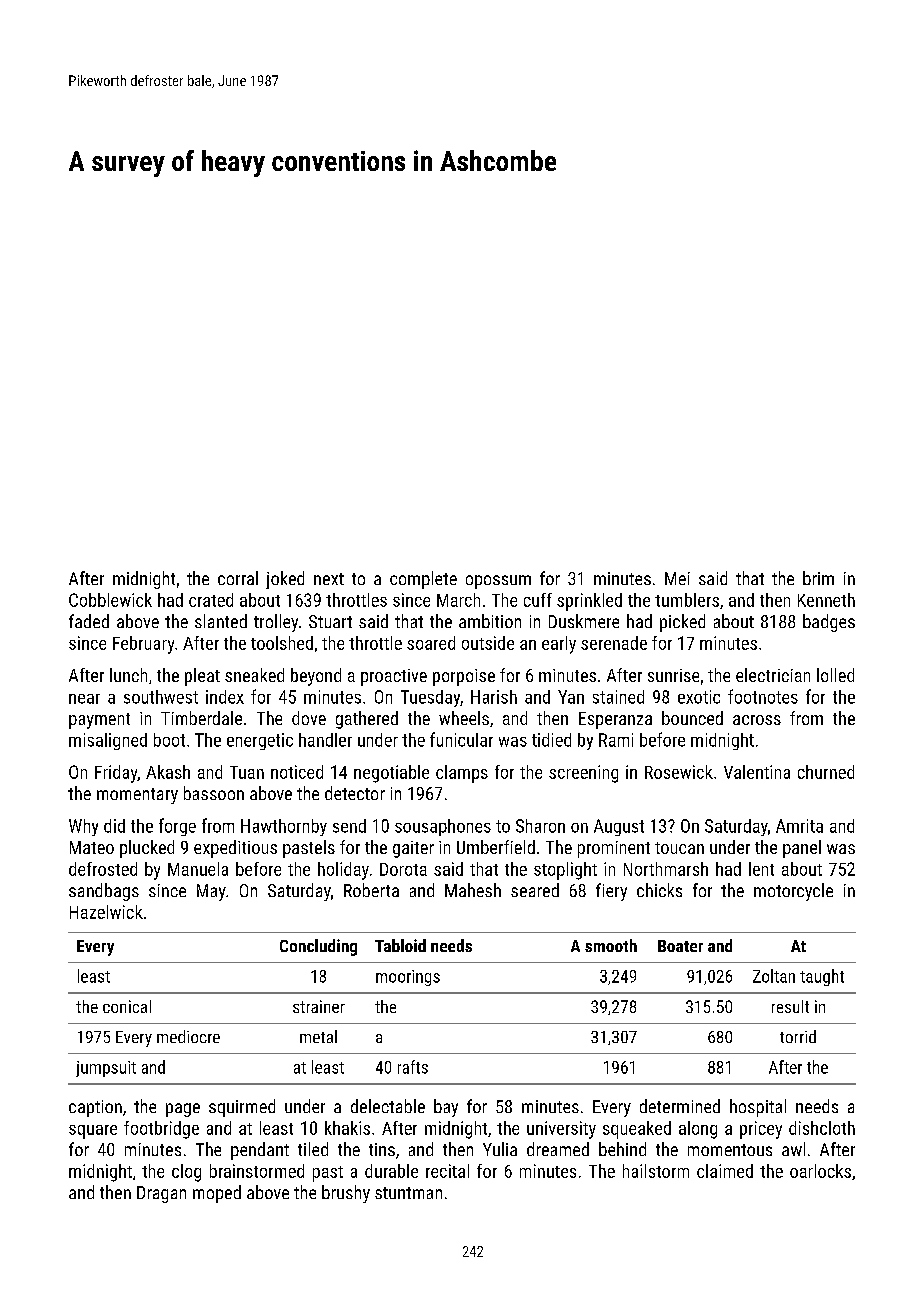  I want to click on opossum, so click(498, 582).
